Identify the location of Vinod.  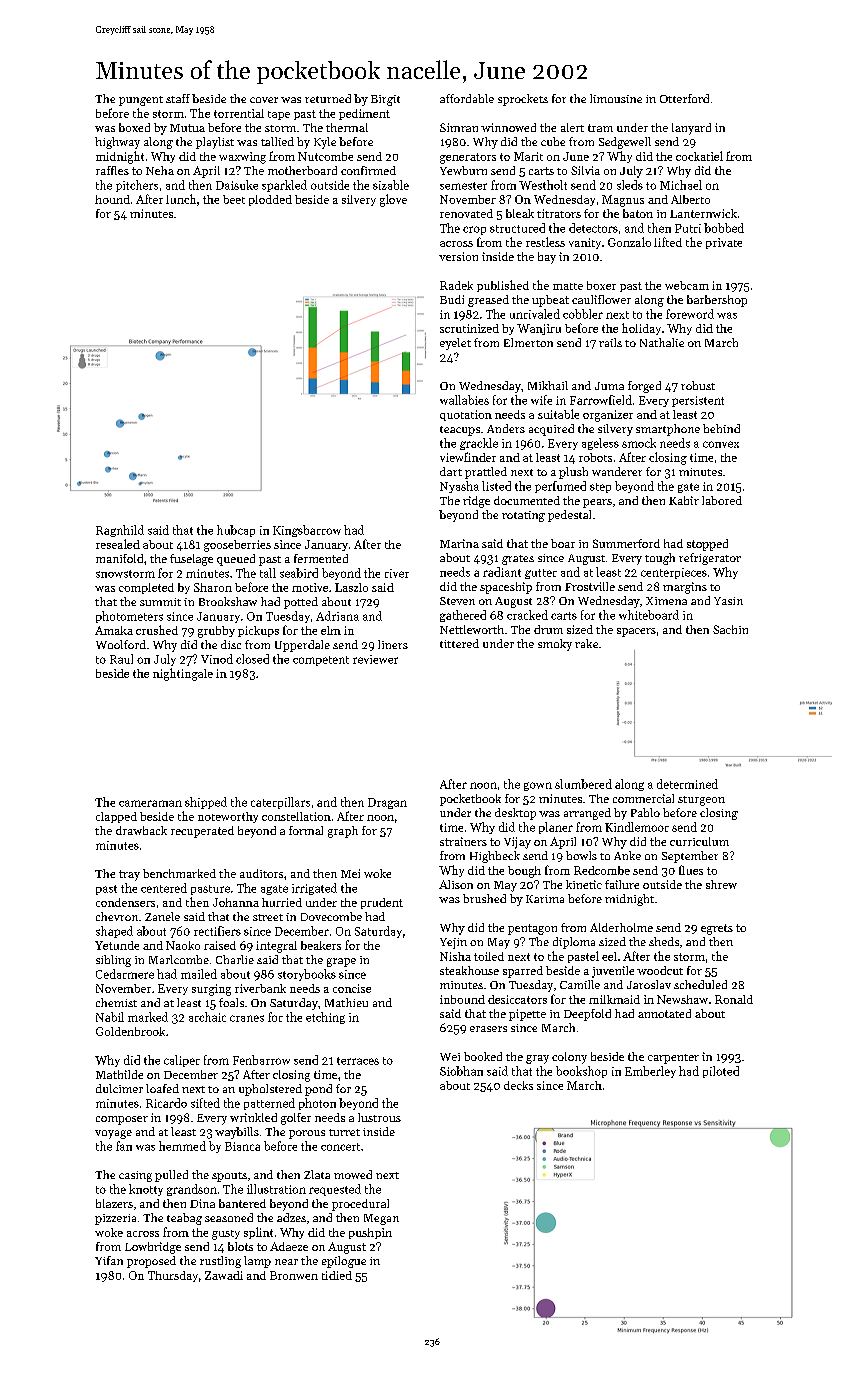
(217, 659).
